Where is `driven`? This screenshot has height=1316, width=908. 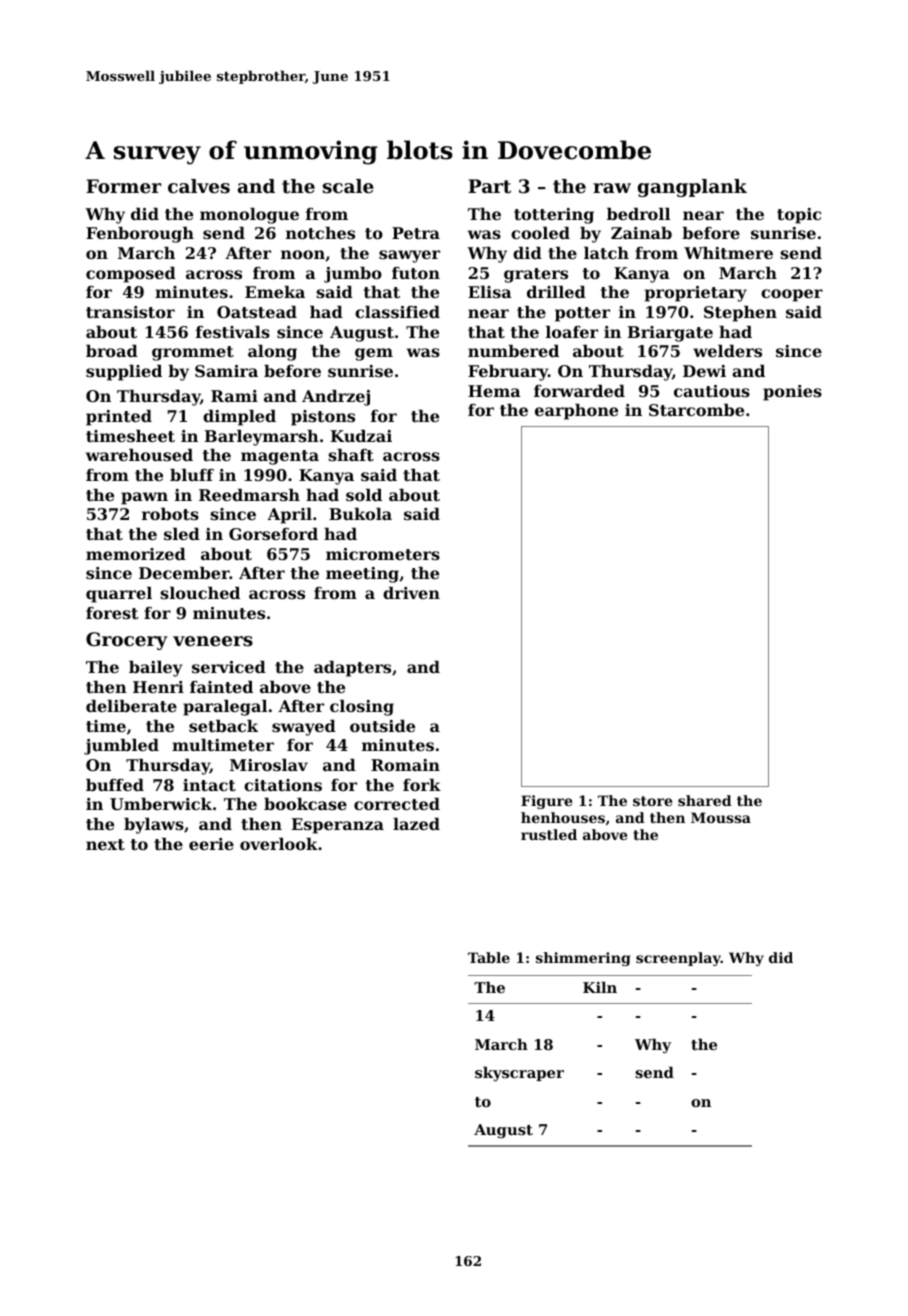
driven is located at coordinates (411, 593).
